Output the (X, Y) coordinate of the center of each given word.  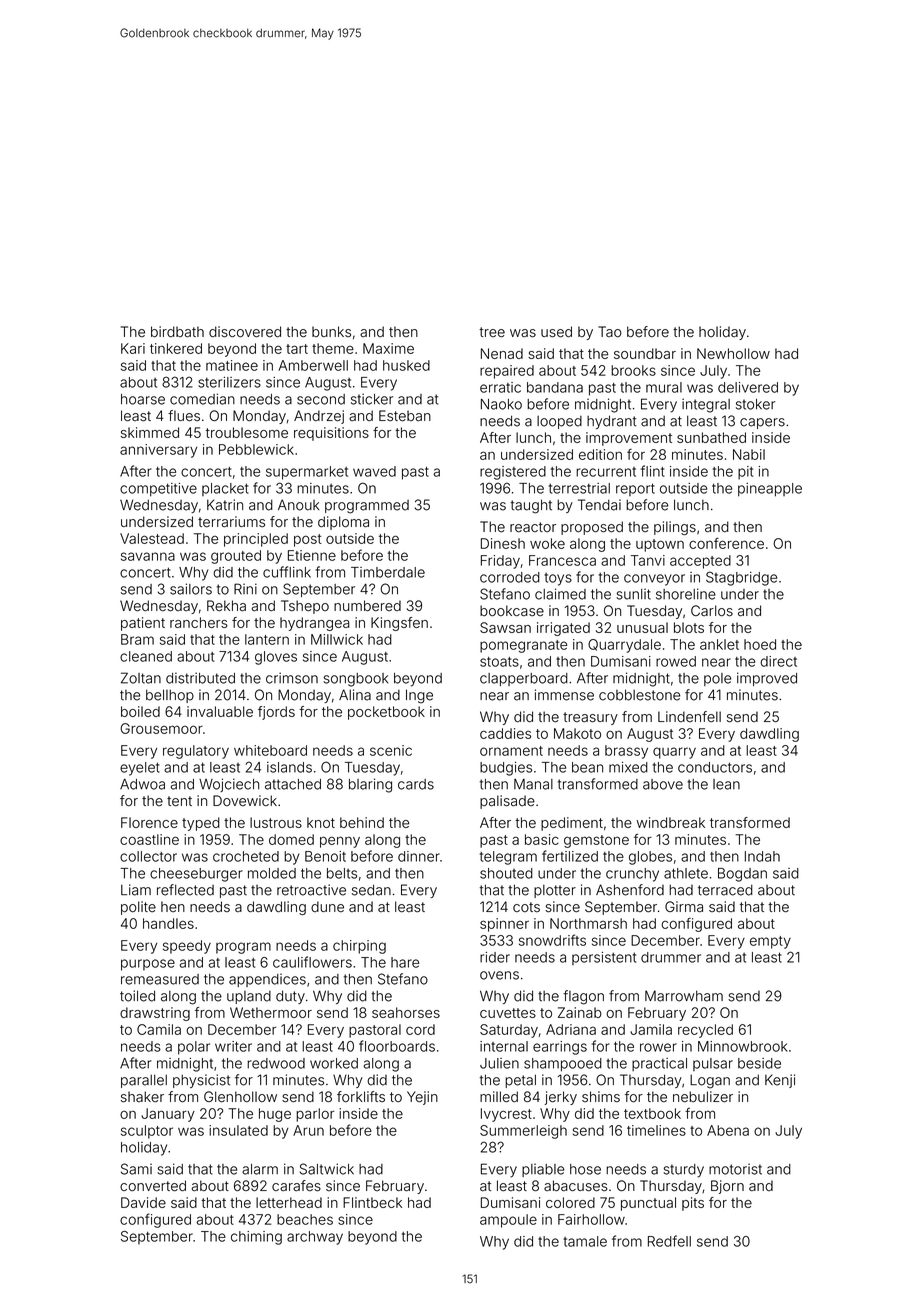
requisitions (331, 434)
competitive (158, 489)
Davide (143, 1202)
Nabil (749, 454)
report (635, 489)
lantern (267, 639)
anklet (719, 644)
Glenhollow (240, 1097)
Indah (762, 856)
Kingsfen (399, 624)
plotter (555, 891)
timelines (656, 1130)
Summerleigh (523, 1132)
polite (138, 908)
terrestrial (579, 488)
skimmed (150, 432)
